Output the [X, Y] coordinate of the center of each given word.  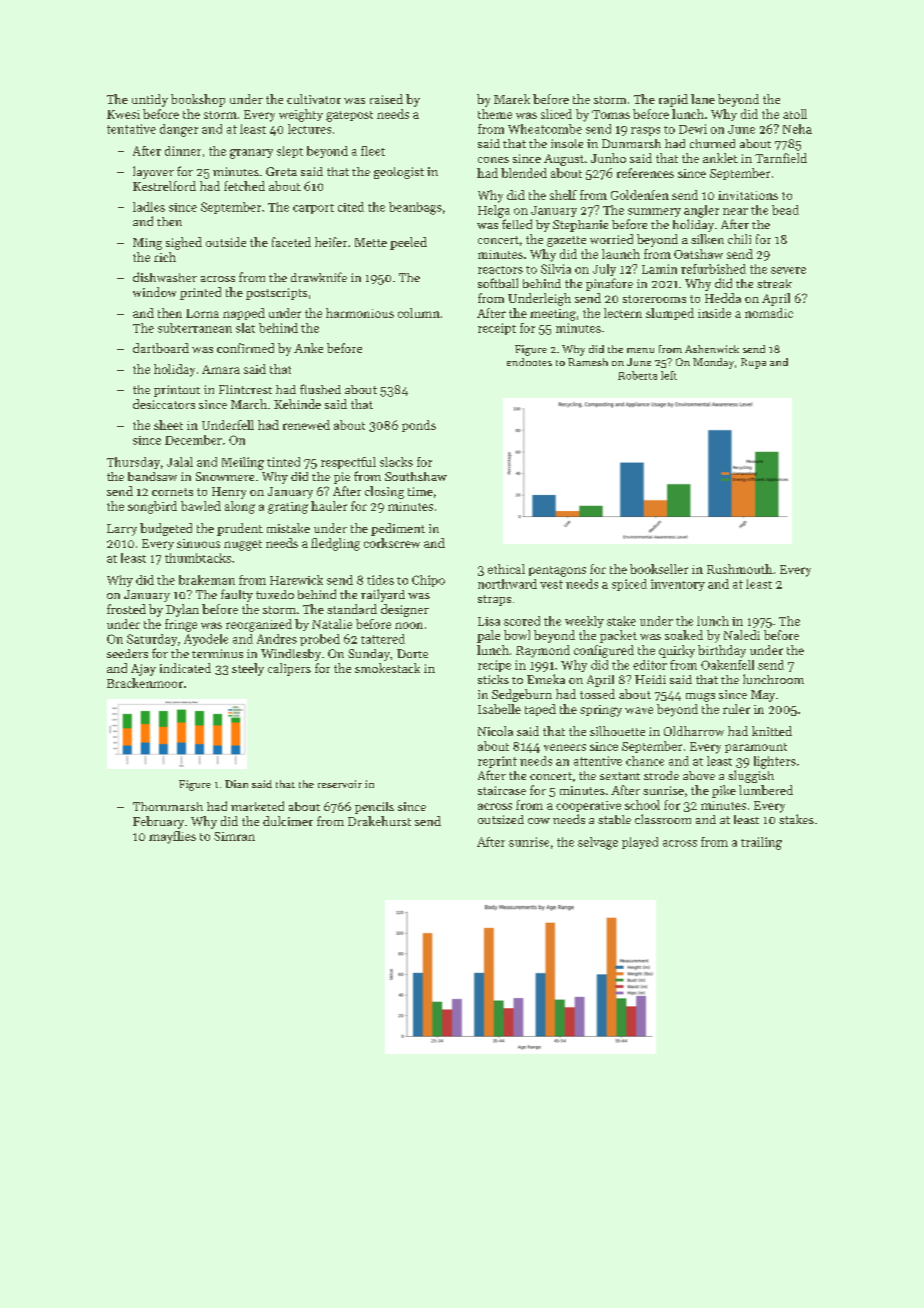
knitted [772, 731]
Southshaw [416, 476]
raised [386, 99]
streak [774, 283]
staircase [502, 790]
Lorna [202, 313]
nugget [243, 545]
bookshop [198, 100]
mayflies [172, 837]
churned [712, 143]
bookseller [659, 569]
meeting [553, 315]
